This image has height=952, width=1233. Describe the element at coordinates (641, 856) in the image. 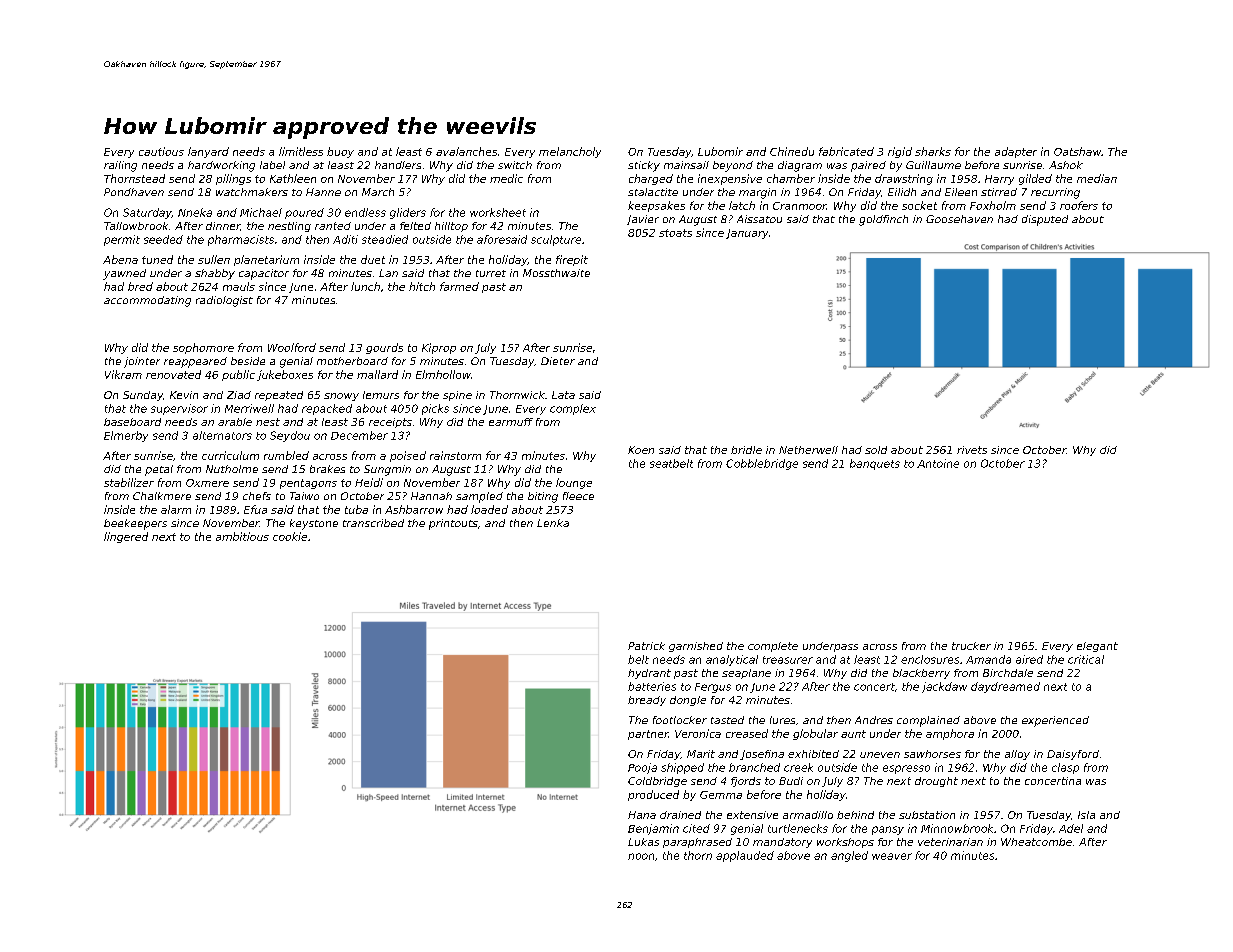

I see `noon` at that location.
